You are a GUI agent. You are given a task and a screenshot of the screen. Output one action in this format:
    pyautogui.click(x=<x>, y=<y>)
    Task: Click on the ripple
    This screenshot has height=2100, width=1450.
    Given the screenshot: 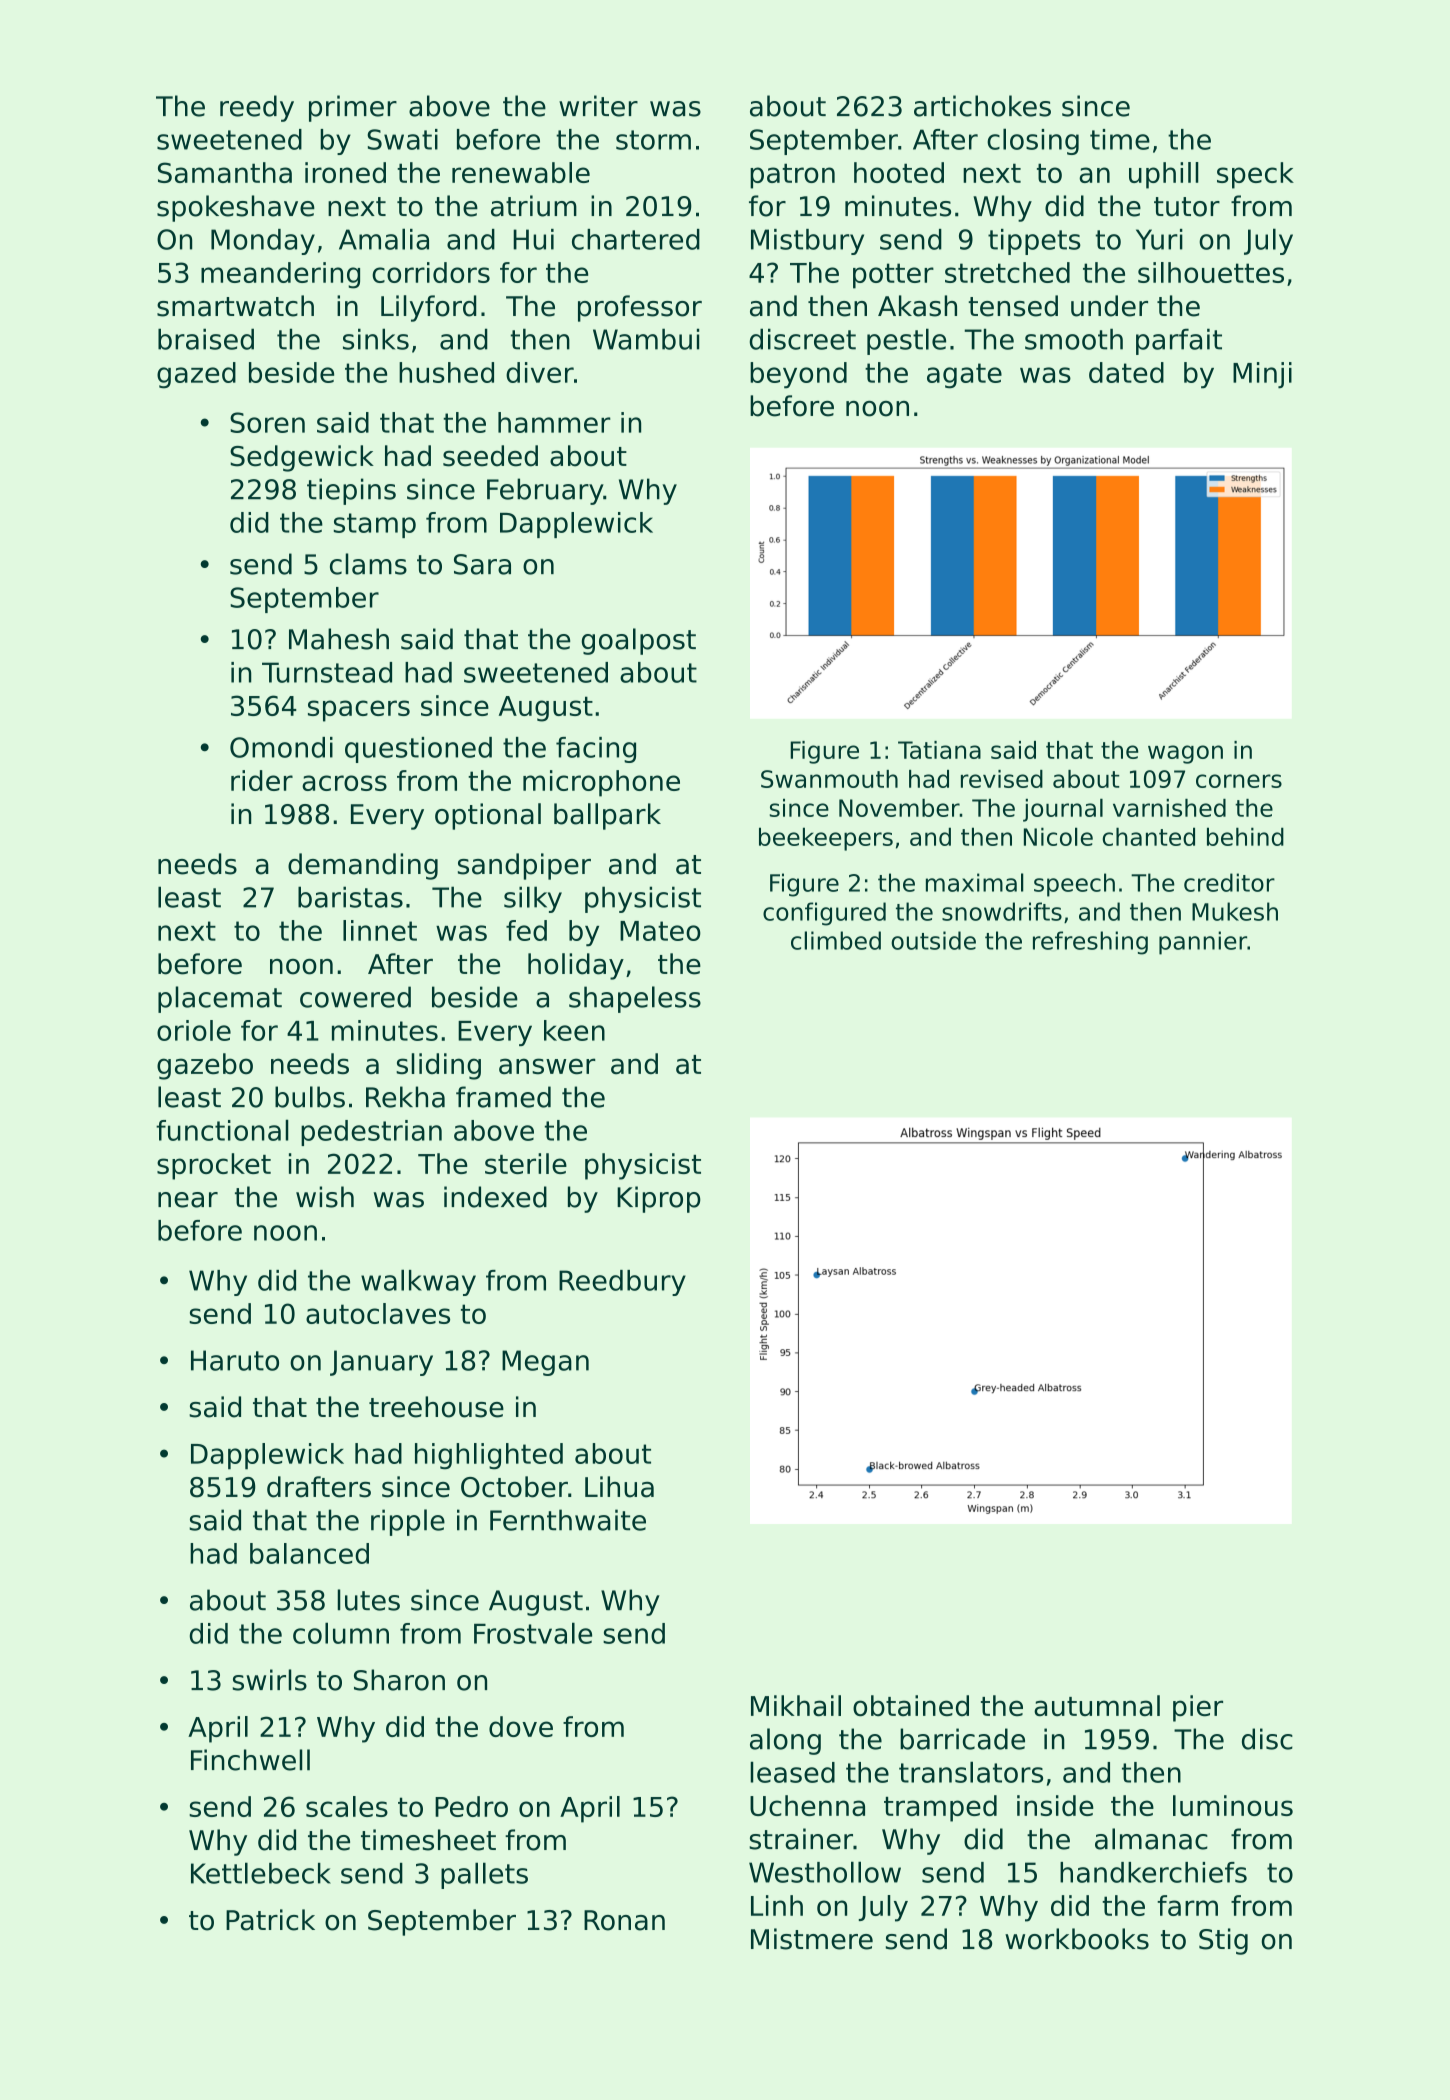 What is the action you would take?
    pyautogui.click(x=408, y=1522)
